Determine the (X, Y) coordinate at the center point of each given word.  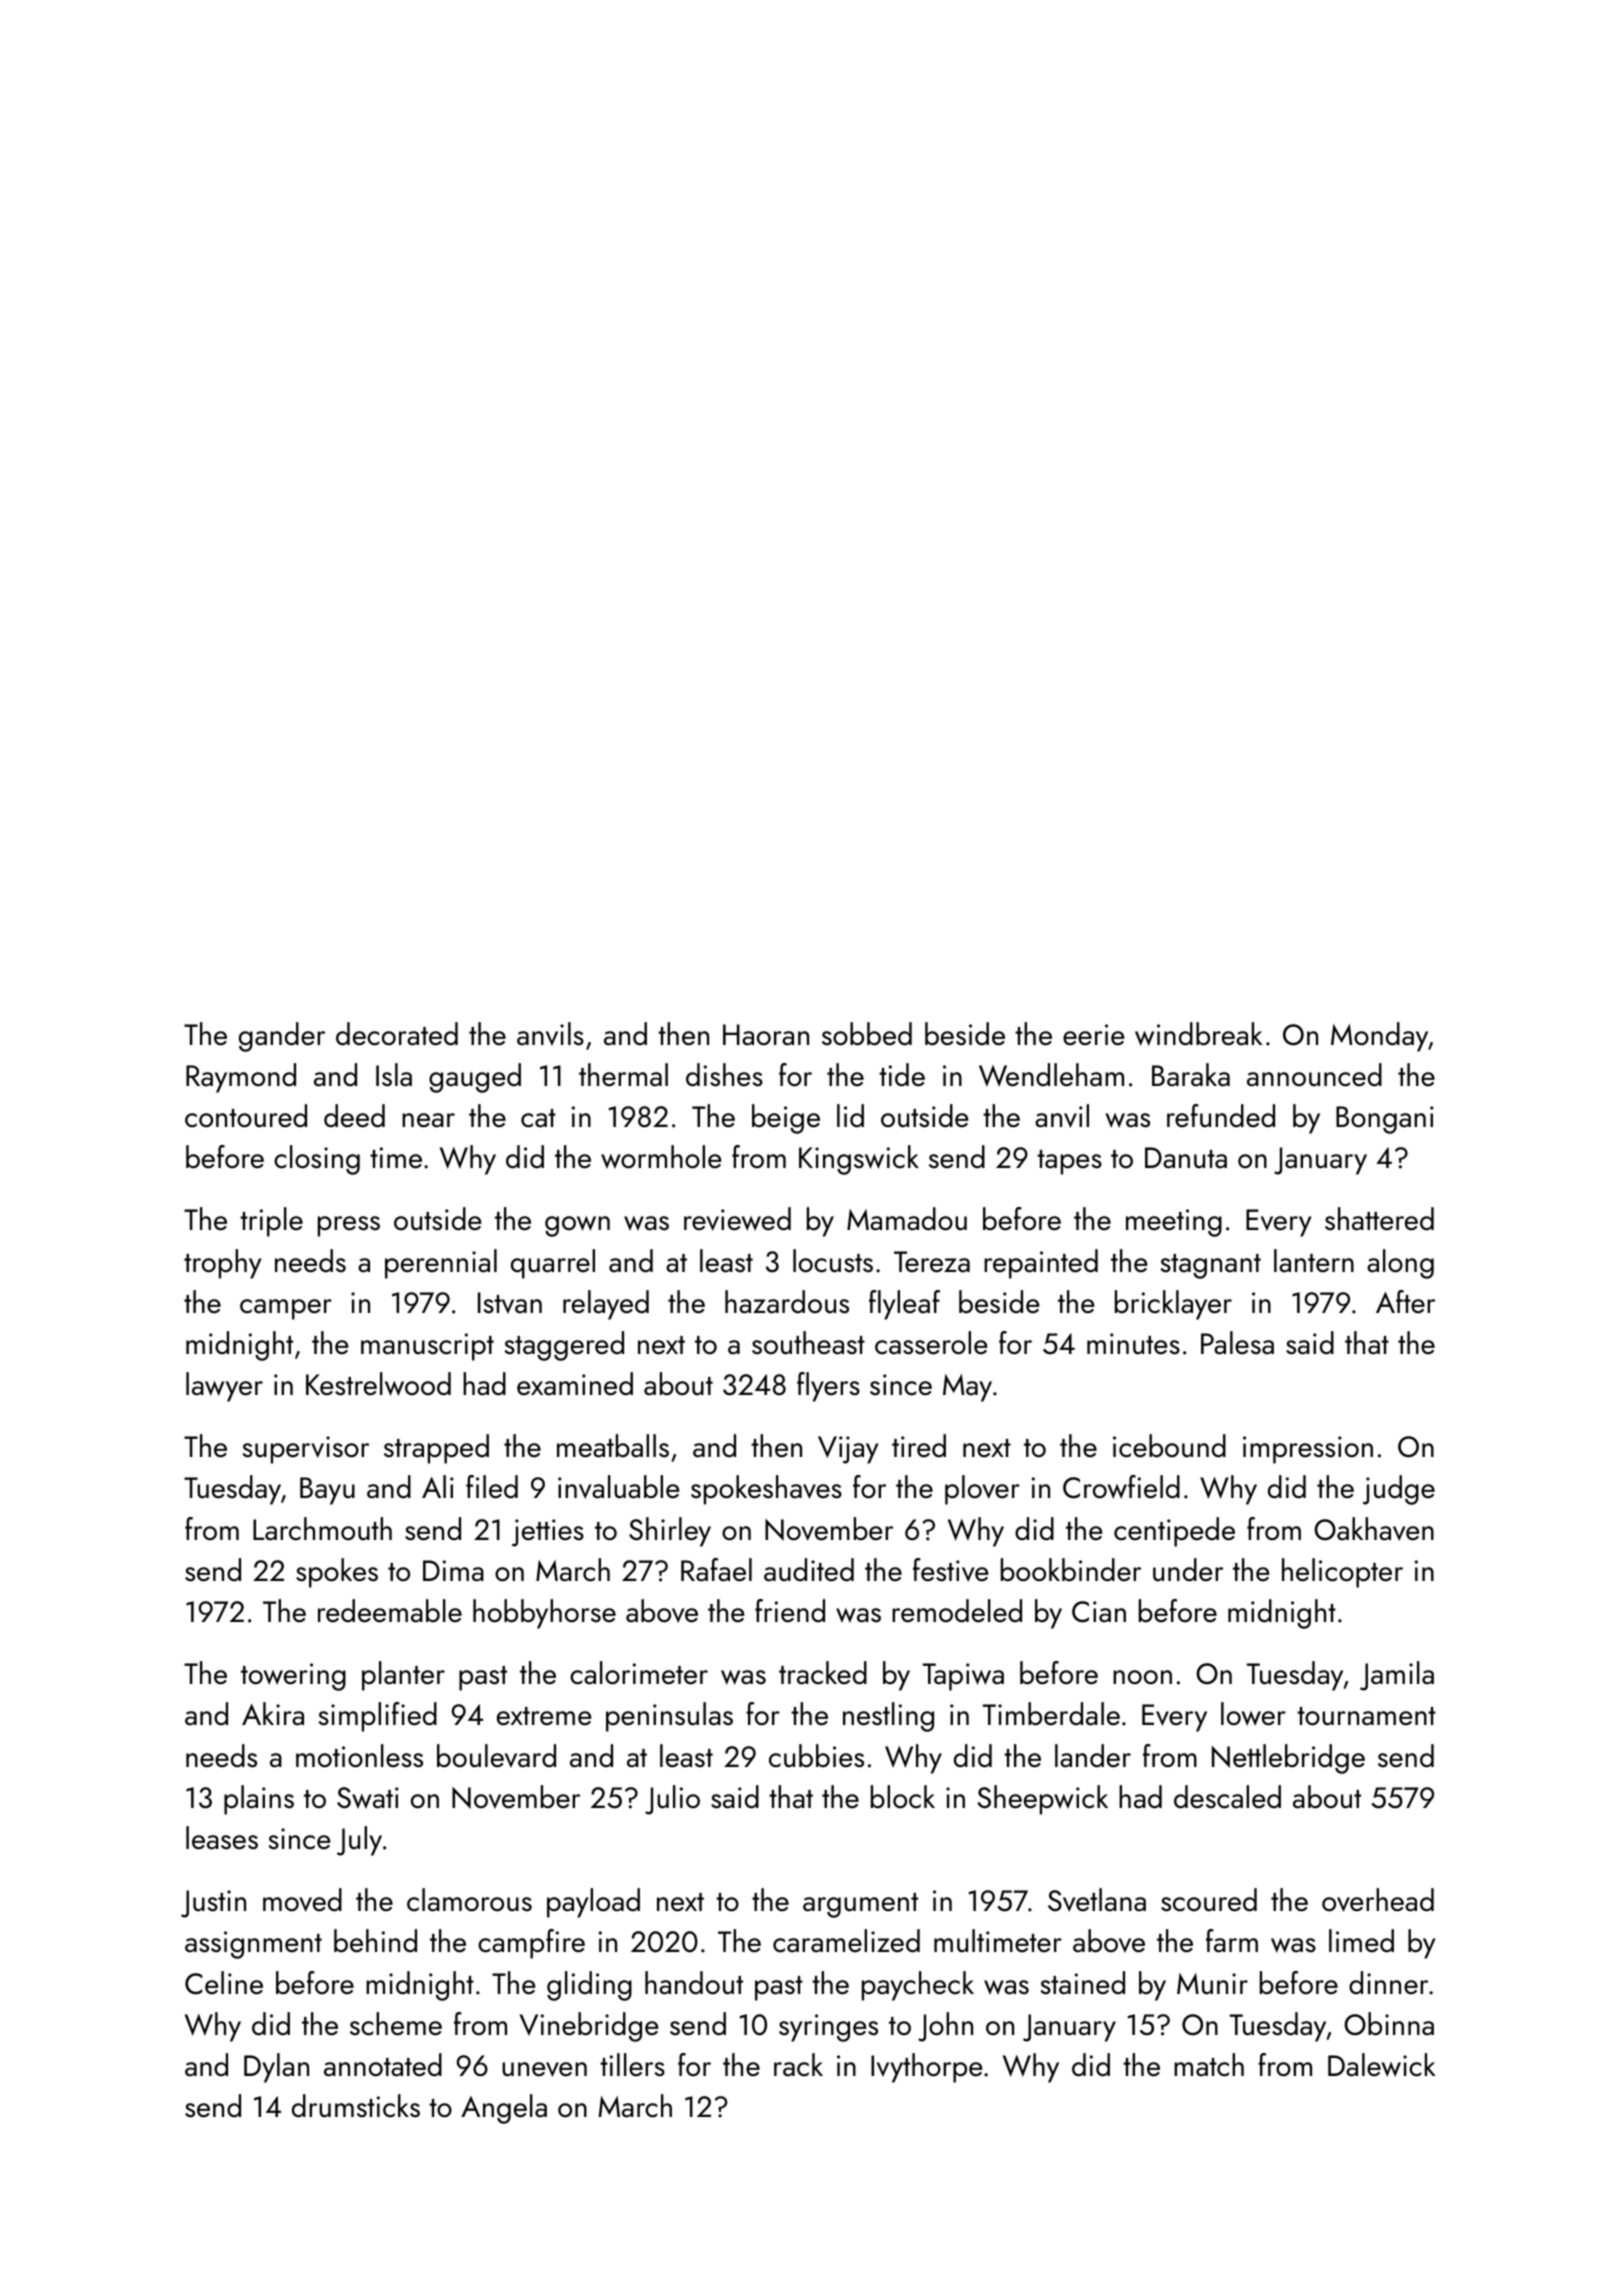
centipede (1174, 1532)
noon (1142, 1677)
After (1405, 1301)
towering (293, 1677)
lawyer (224, 1387)
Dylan (276, 2068)
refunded (1221, 1116)
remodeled (957, 1611)
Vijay (848, 1450)
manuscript (427, 1347)
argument (860, 1905)
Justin (213, 1904)
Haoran (766, 1035)
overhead (1378, 1900)
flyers (828, 1387)
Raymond (241, 1078)
